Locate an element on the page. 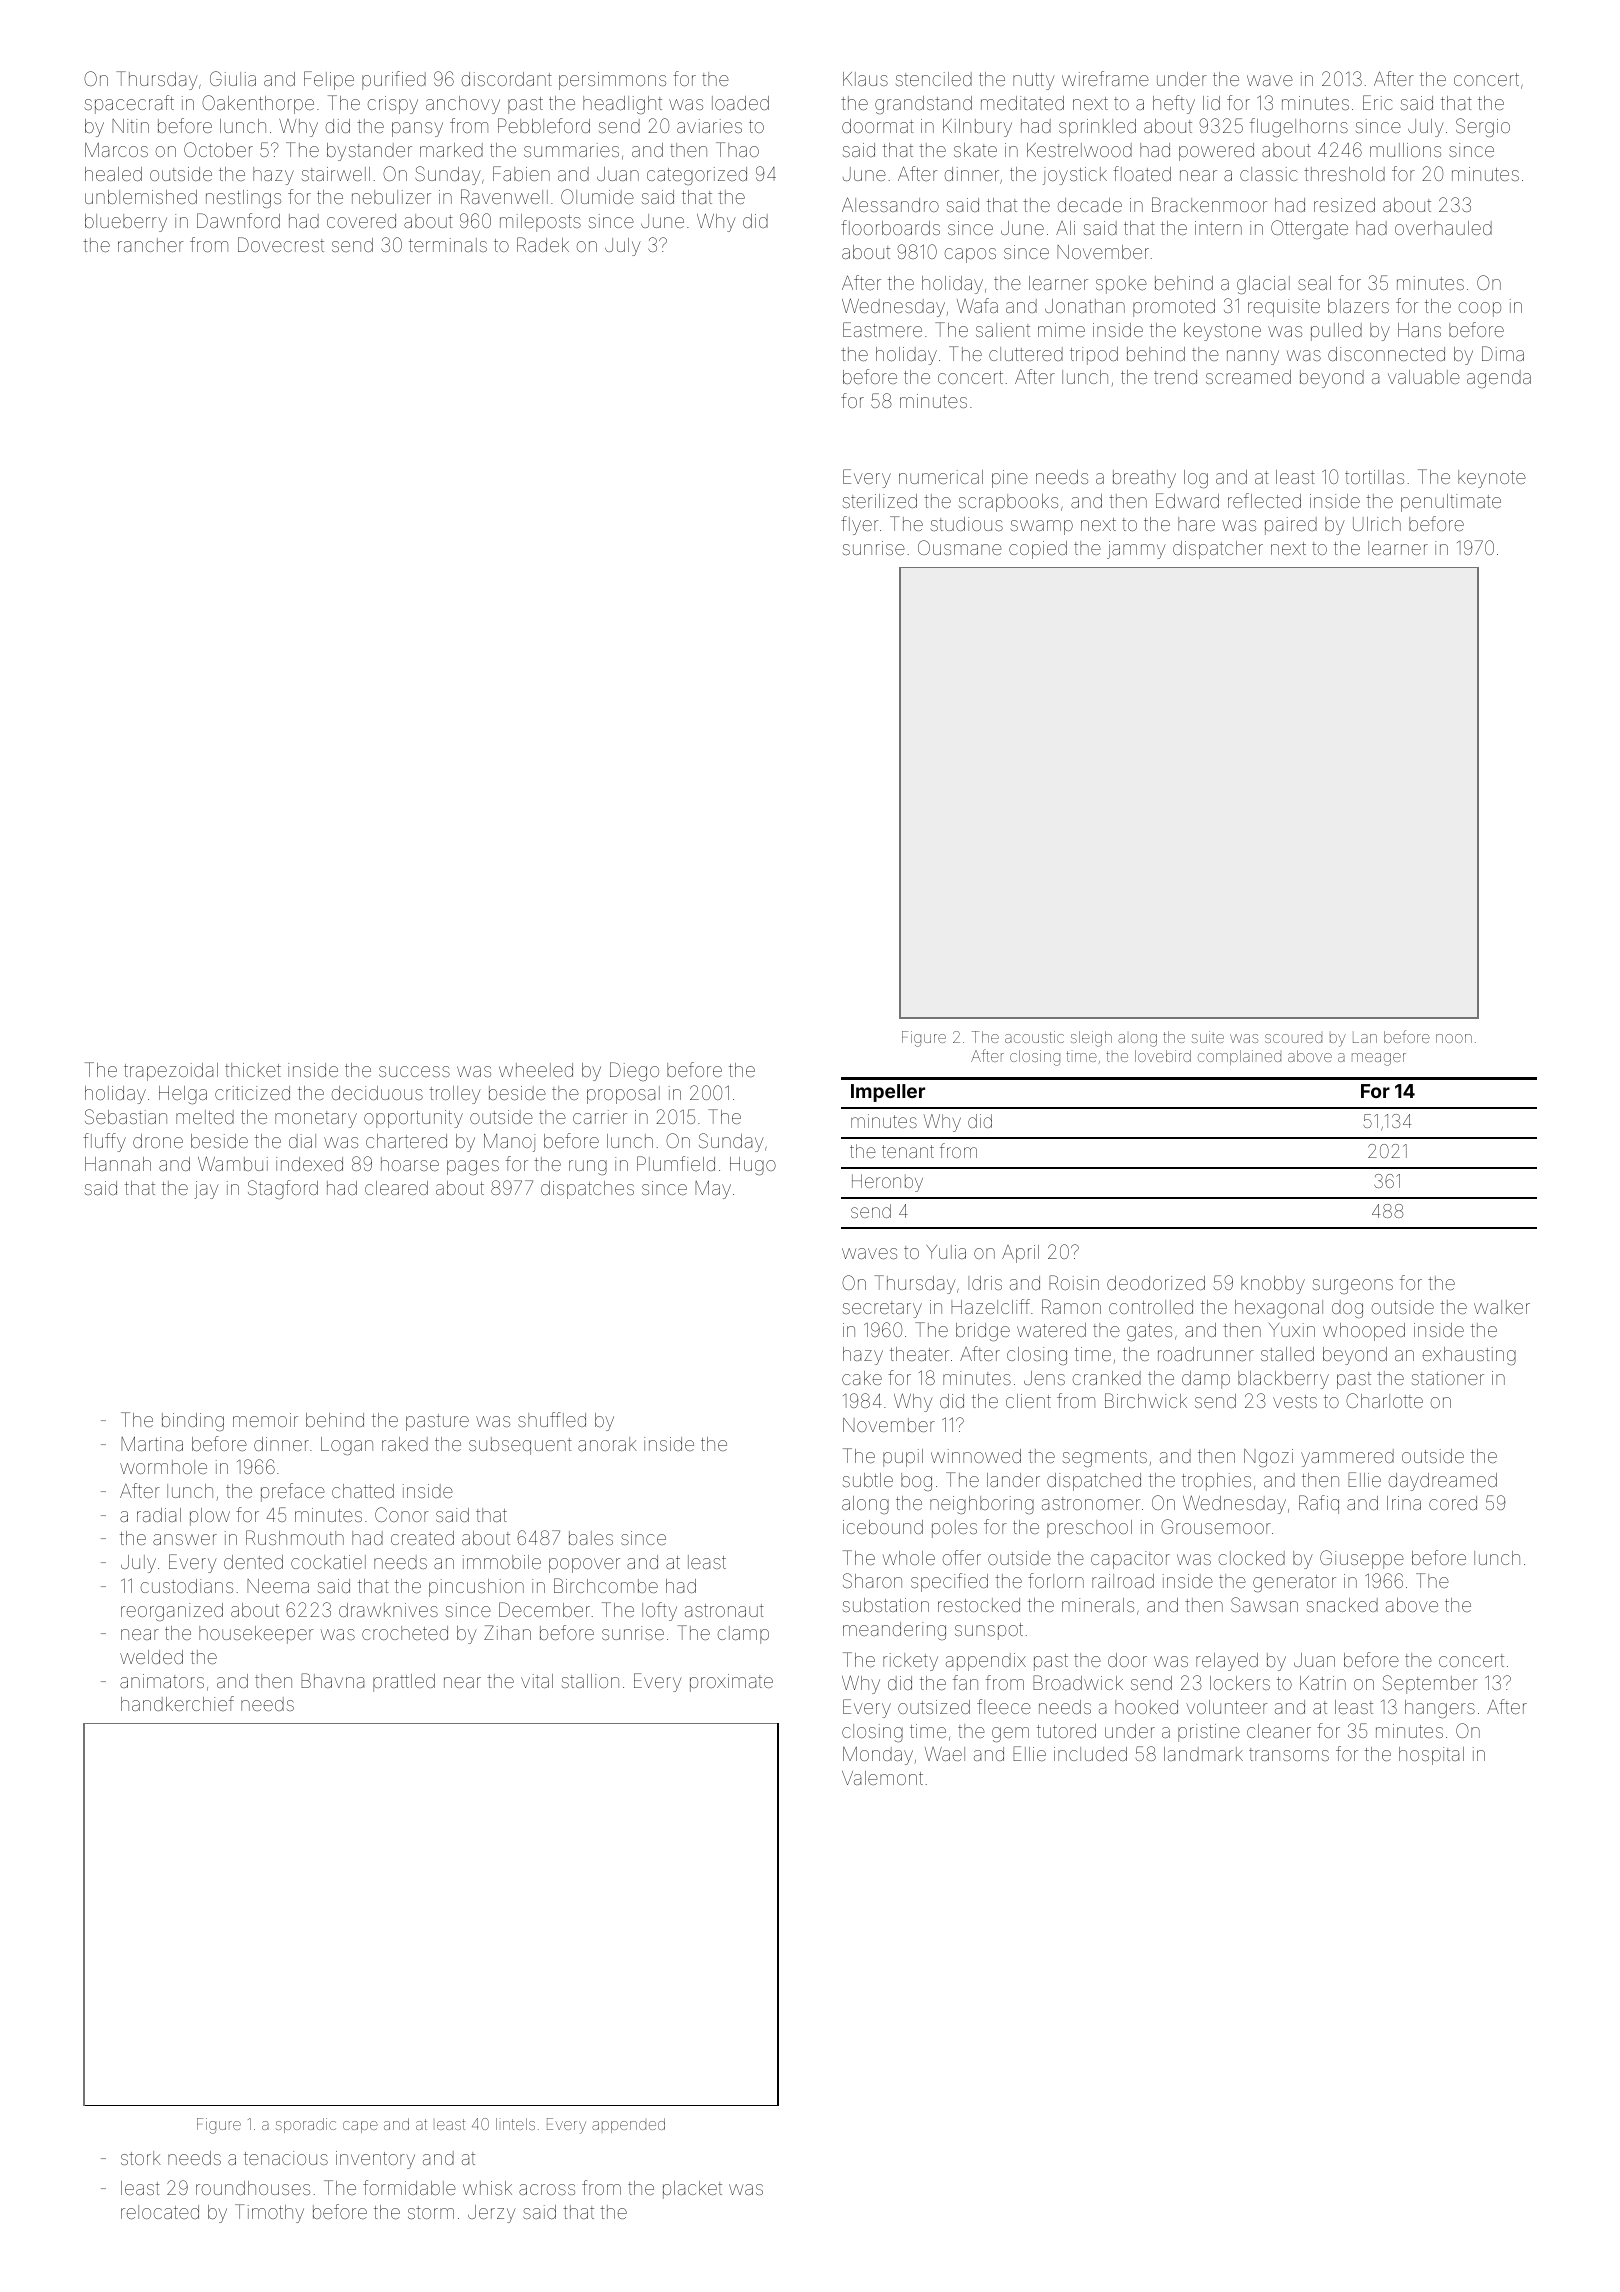 The height and width of the image is (2292, 1620). Dovecrest is located at coordinates (281, 244).
